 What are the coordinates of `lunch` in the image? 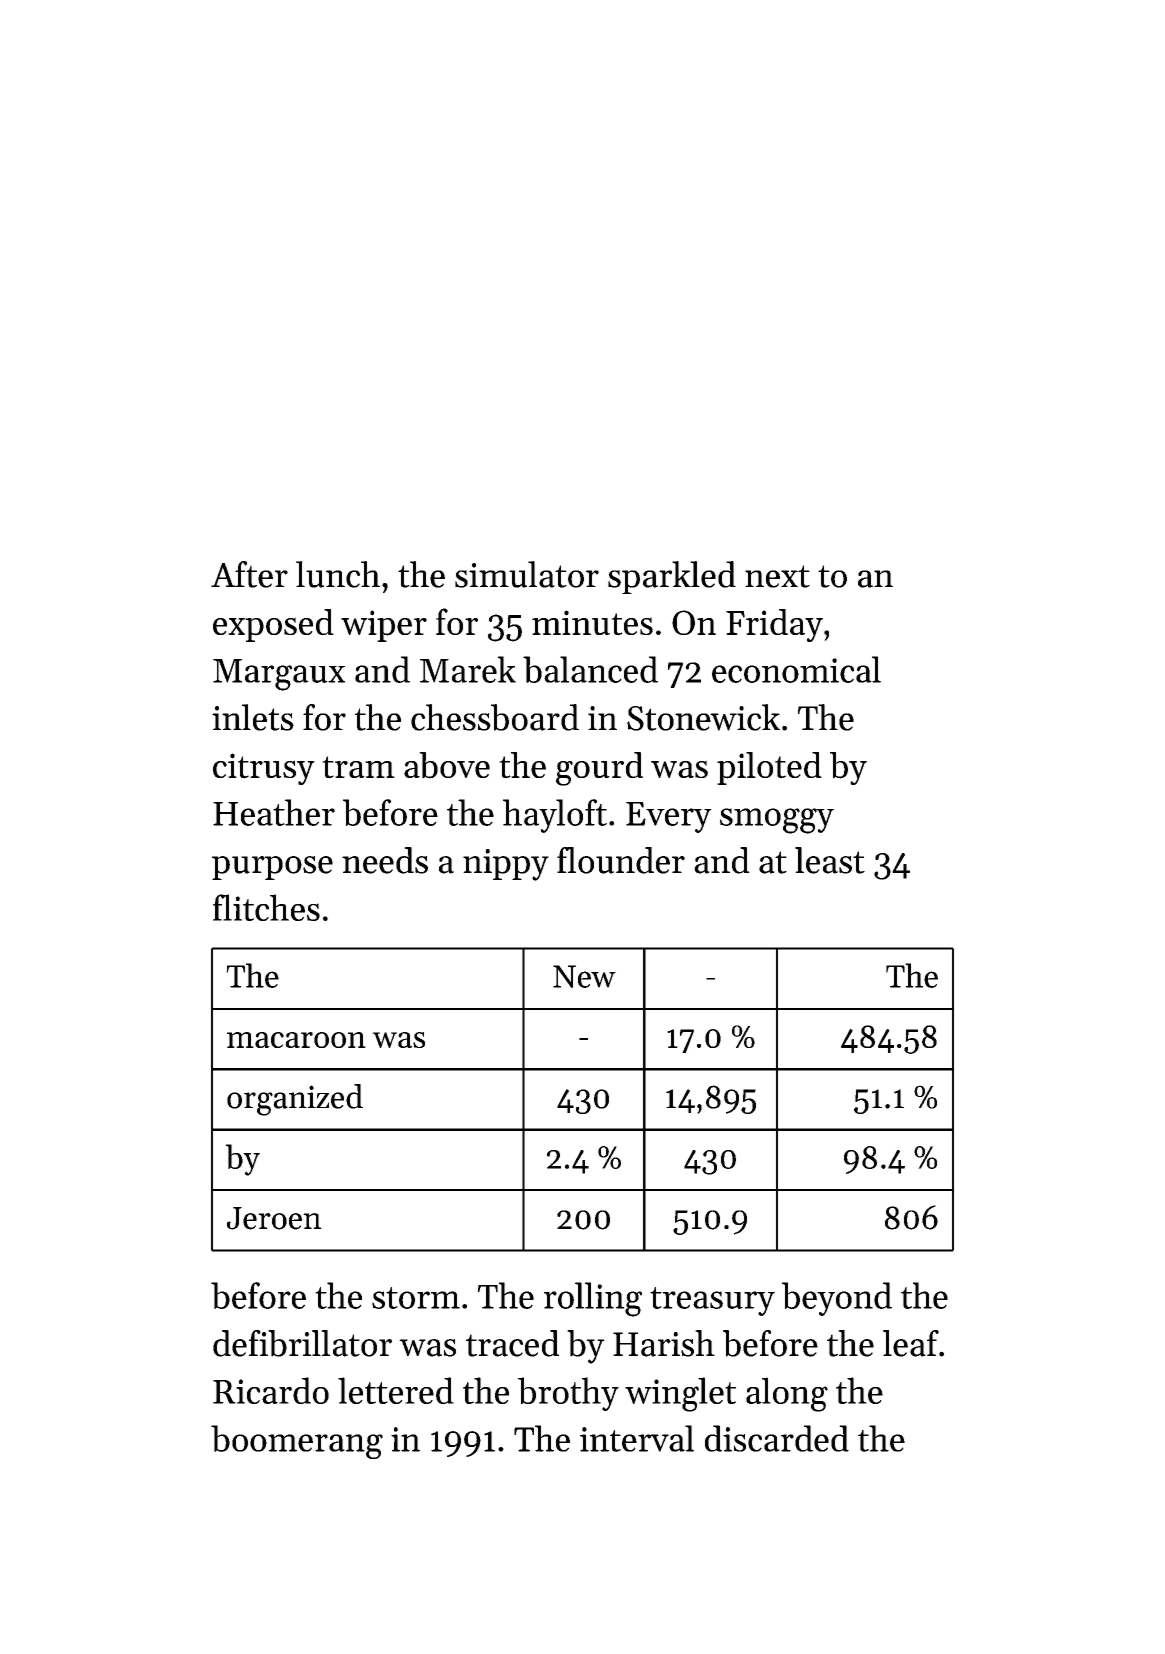 It's located at (338, 574).
